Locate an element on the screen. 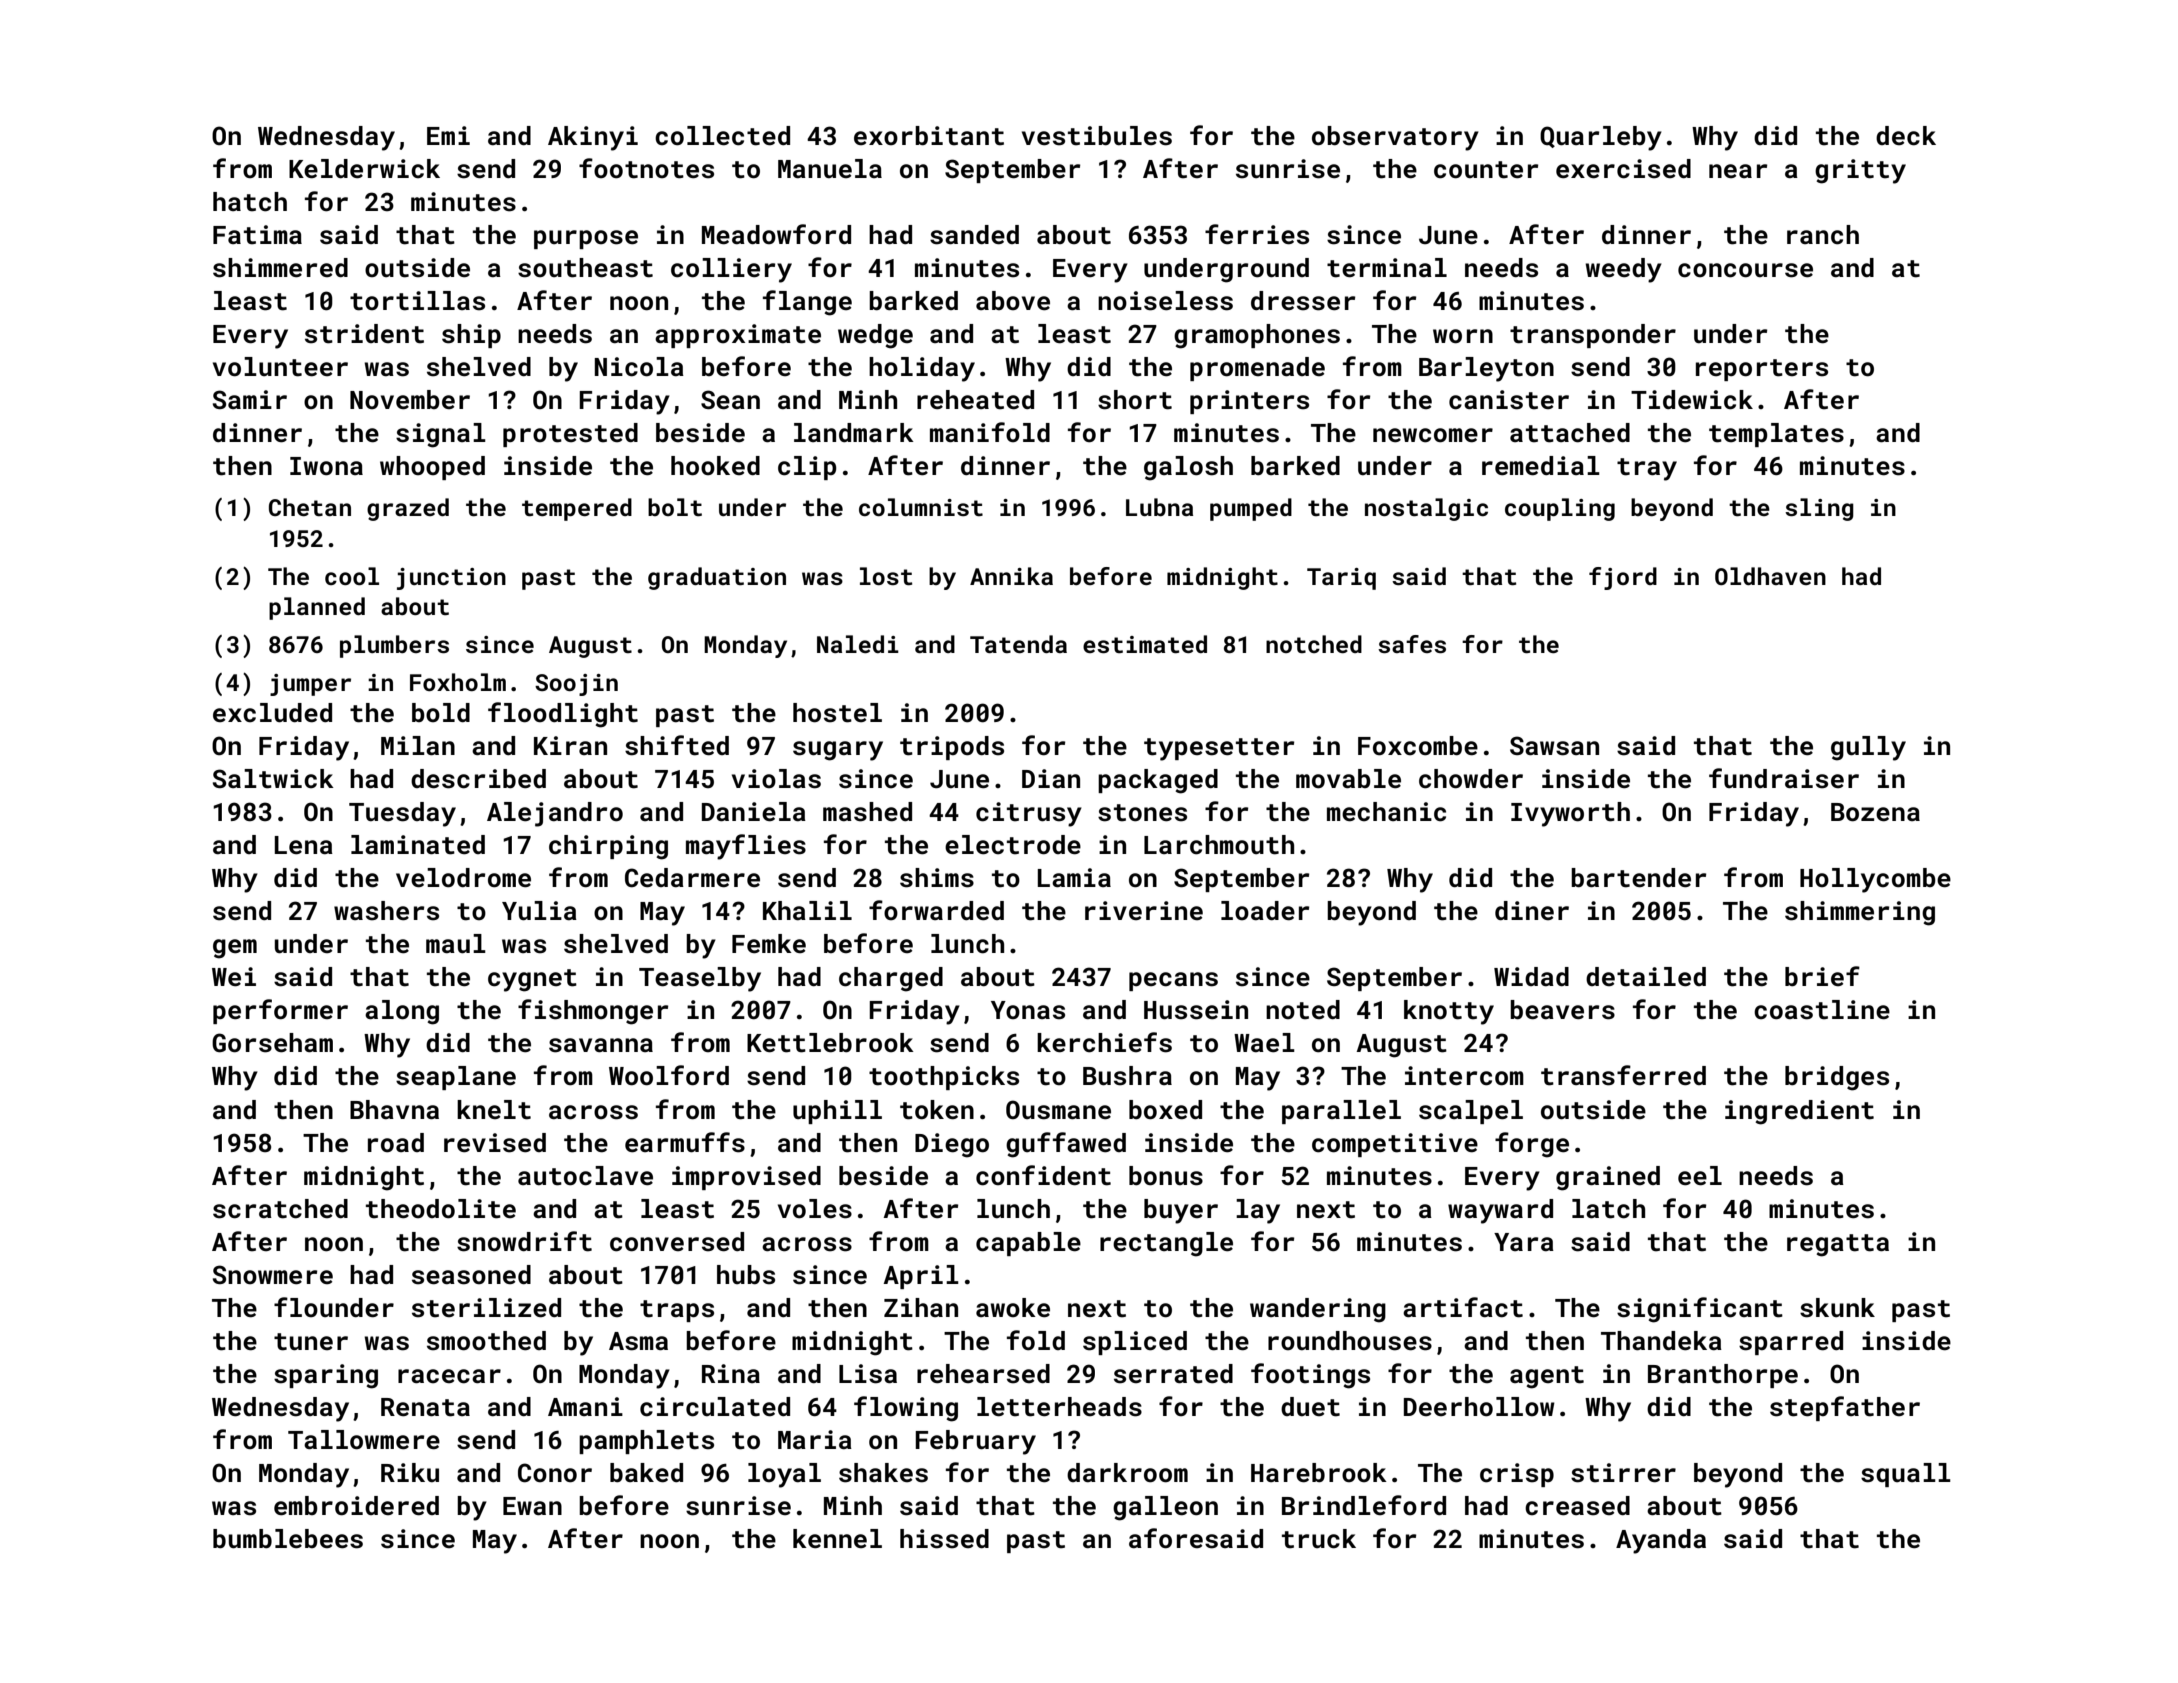  truck is located at coordinates (1319, 1539).
